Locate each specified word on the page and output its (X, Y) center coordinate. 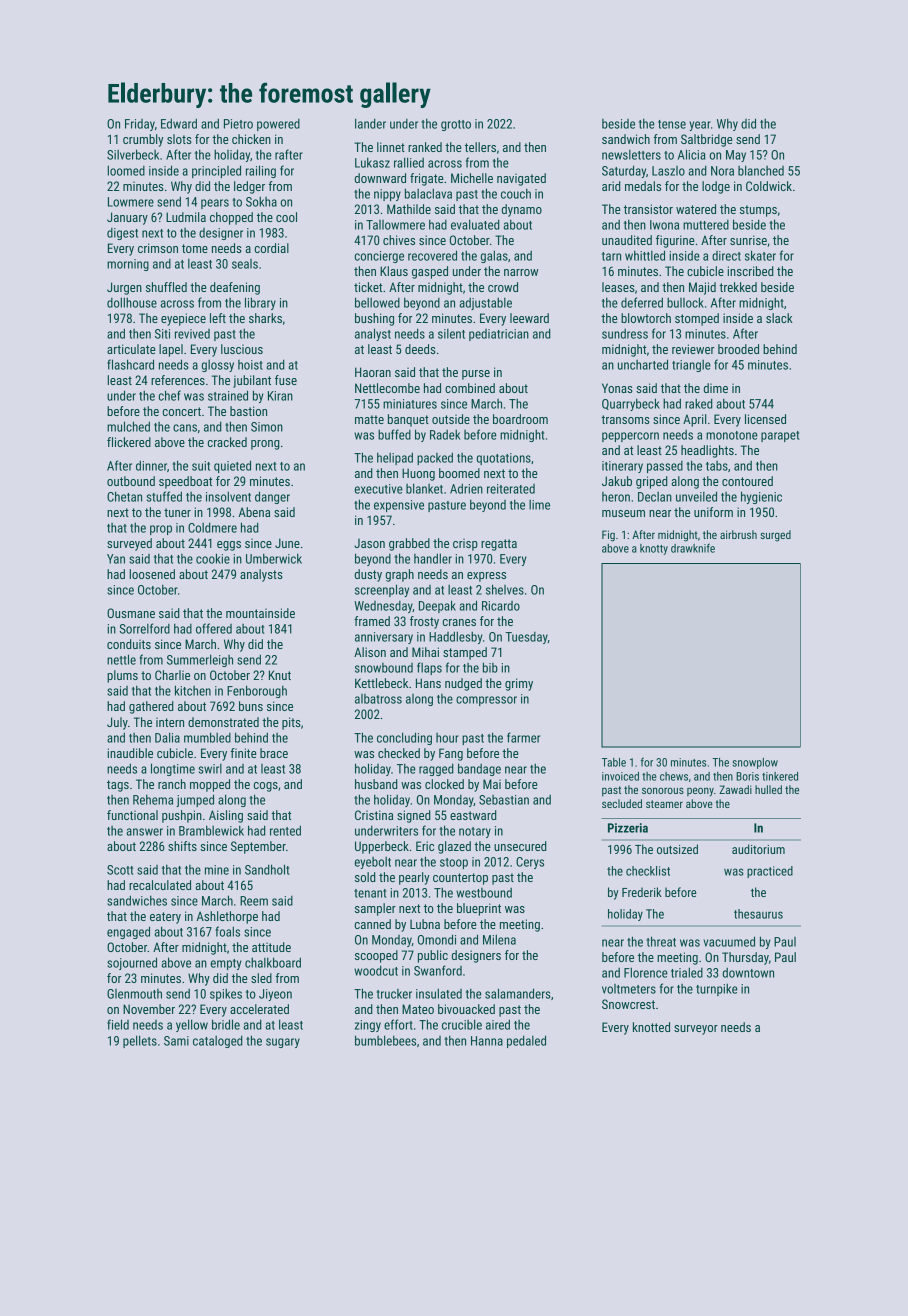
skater (760, 255)
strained (228, 395)
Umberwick (274, 558)
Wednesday (383, 607)
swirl (210, 769)
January (127, 218)
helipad (395, 458)
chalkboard (273, 962)
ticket (368, 287)
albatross (378, 699)
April (694, 420)
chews (674, 776)
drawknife (693, 548)
